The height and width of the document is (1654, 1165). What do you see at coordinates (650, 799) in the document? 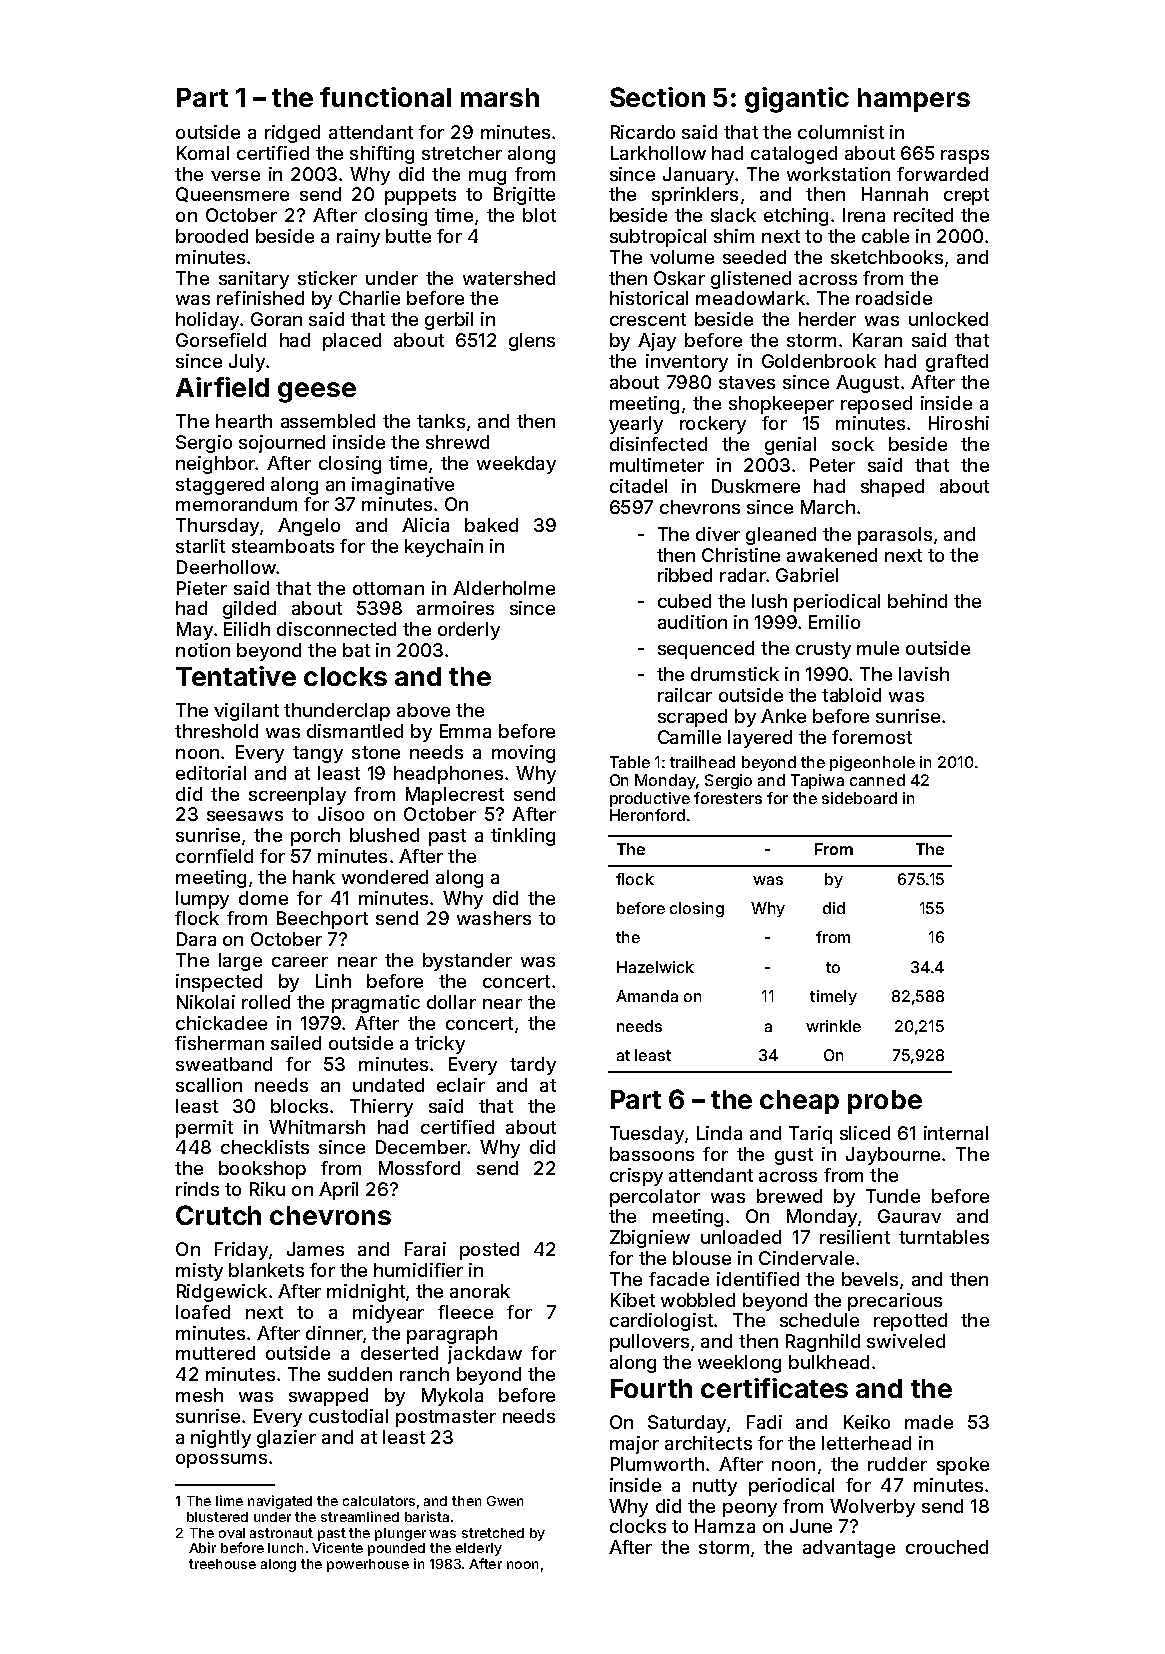
I see `productive` at bounding box center [650, 799].
